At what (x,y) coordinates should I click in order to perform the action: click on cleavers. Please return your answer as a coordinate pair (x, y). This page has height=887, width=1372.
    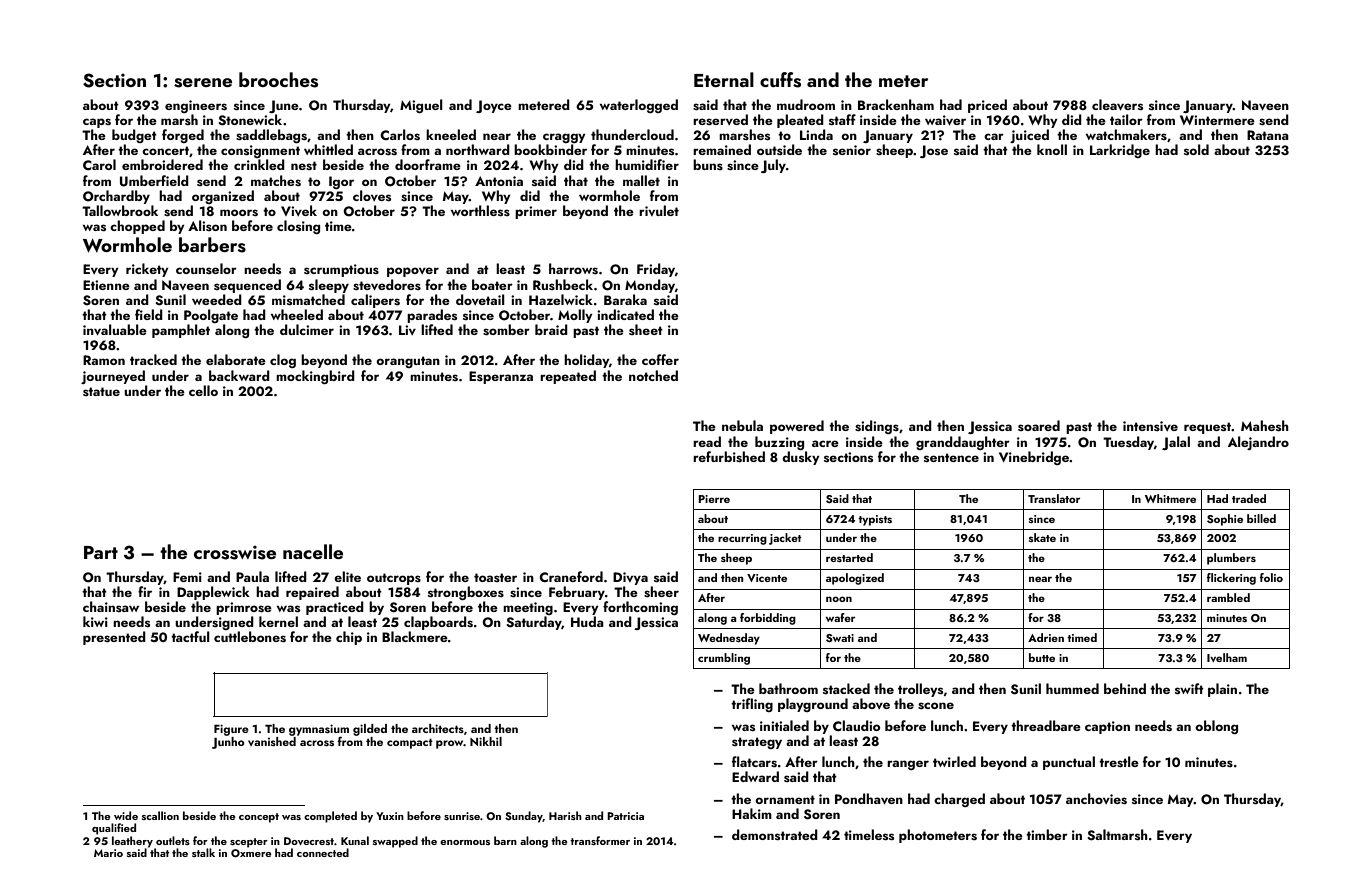
    Looking at the image, I should click on (1117, 105).
